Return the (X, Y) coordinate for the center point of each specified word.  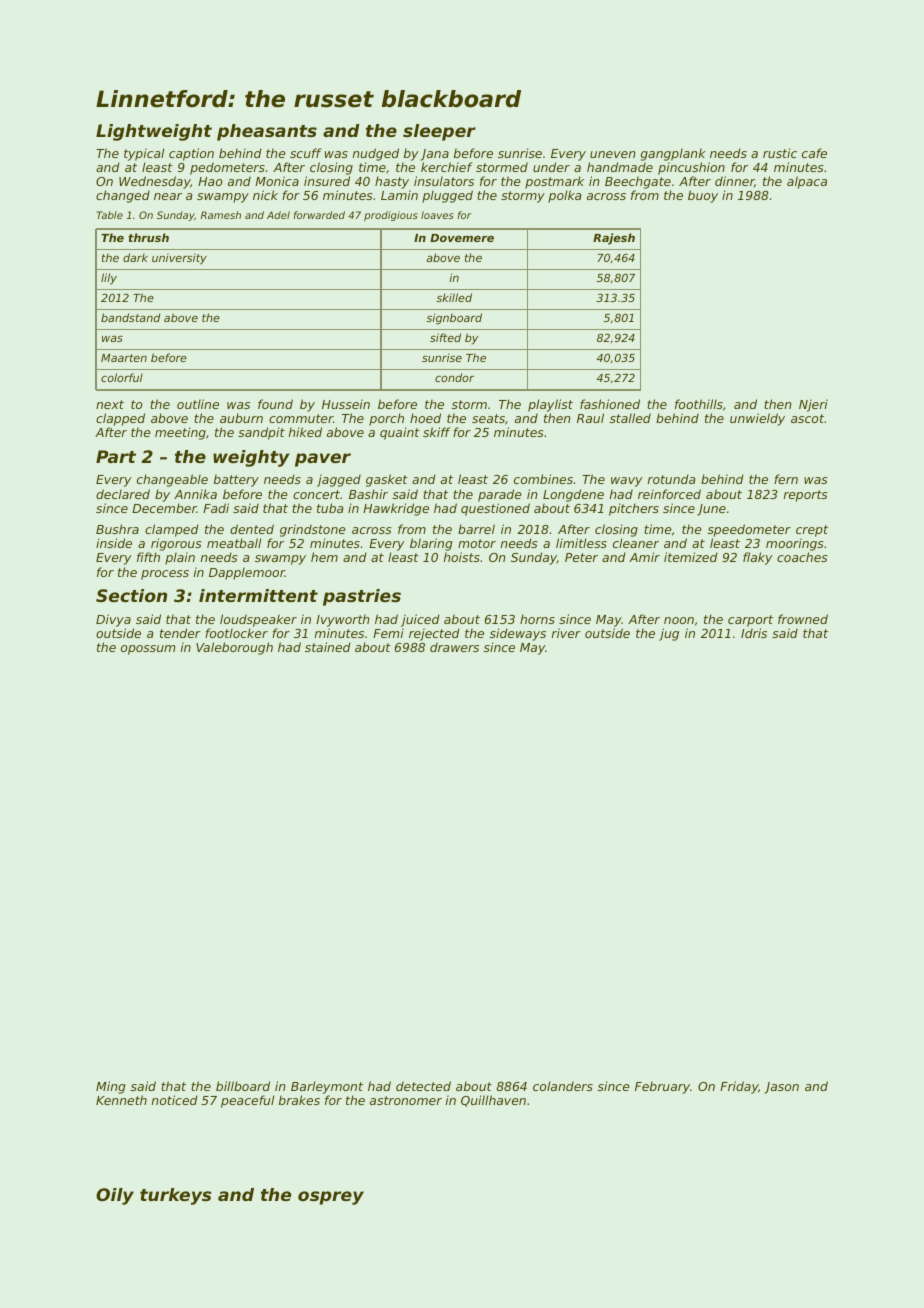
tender (180, 633)
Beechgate (638, 182)
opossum (148, 650)
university (179, 259)
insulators (444, 181)
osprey (331, 1198)
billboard (243, 1086)
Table (110, 215)
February (662, 1087)
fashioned (610, 404)
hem (324, 557)
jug (669, 634)
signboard (454, 319)
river (566, 633)
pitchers (634, 509)
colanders (563, 1086)
